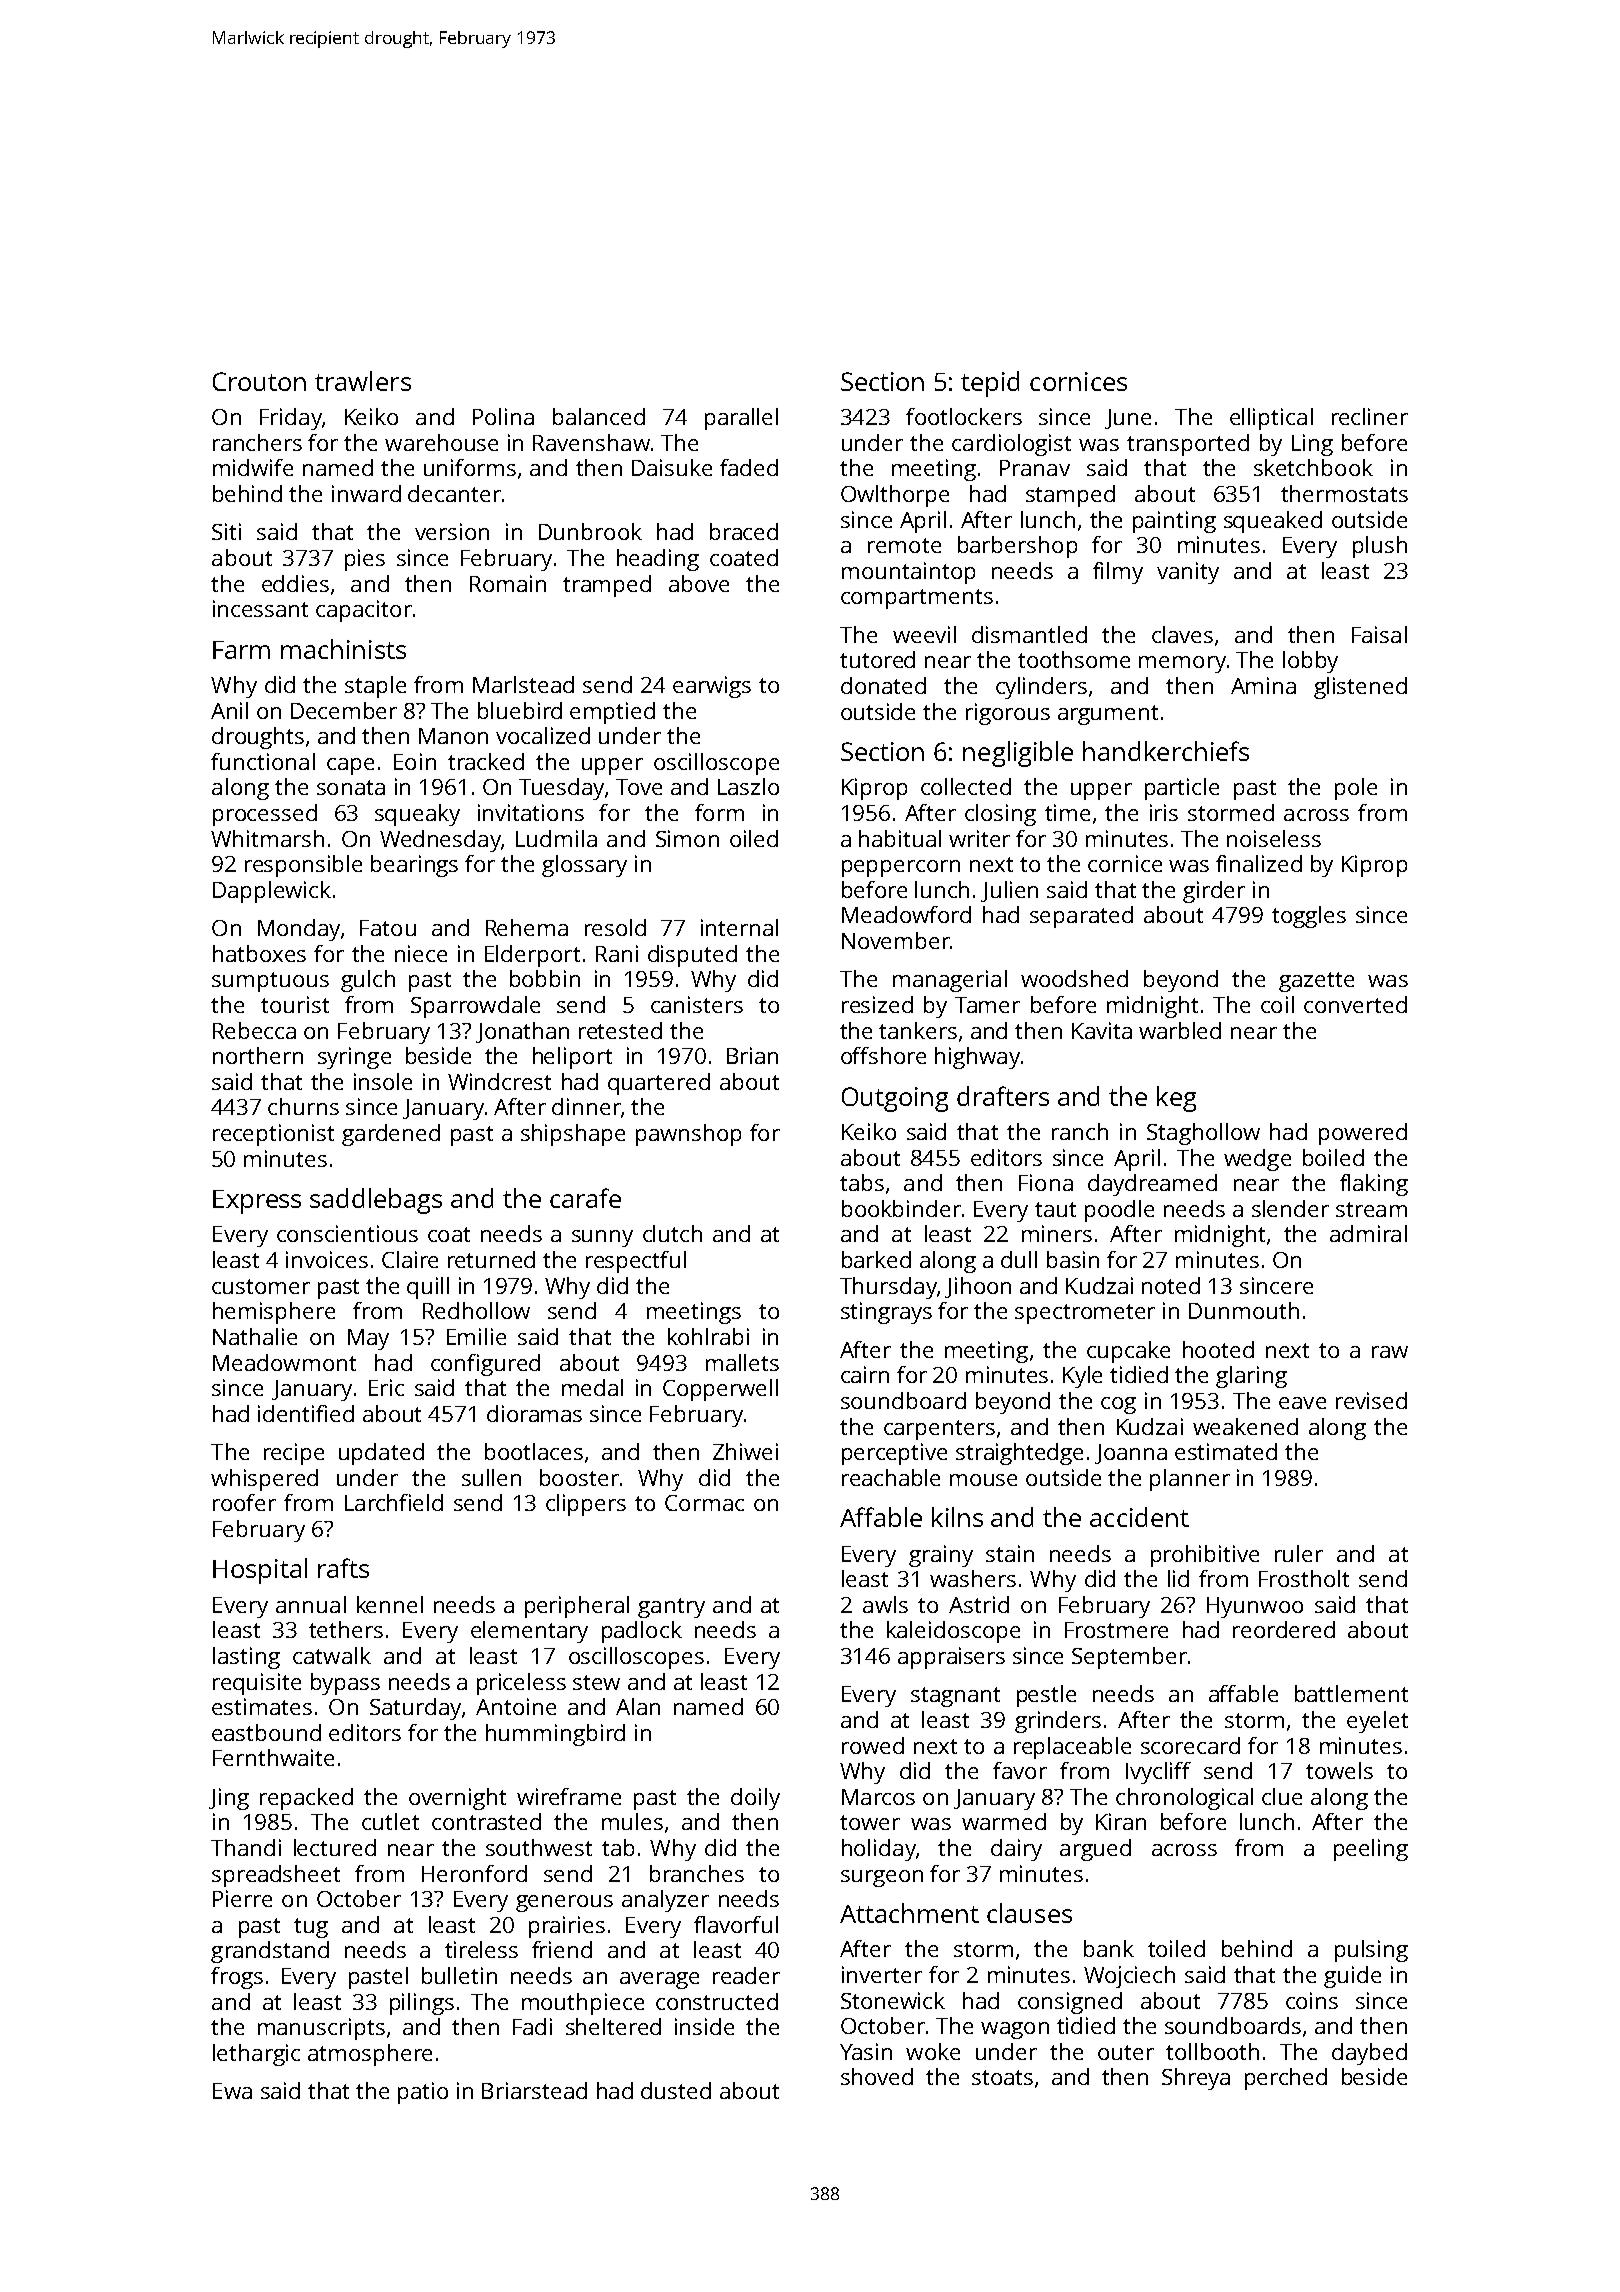 Image resolution: width=1620 pixels, height=2292 pixels. I want to click on friend, so click(562, 1949).
